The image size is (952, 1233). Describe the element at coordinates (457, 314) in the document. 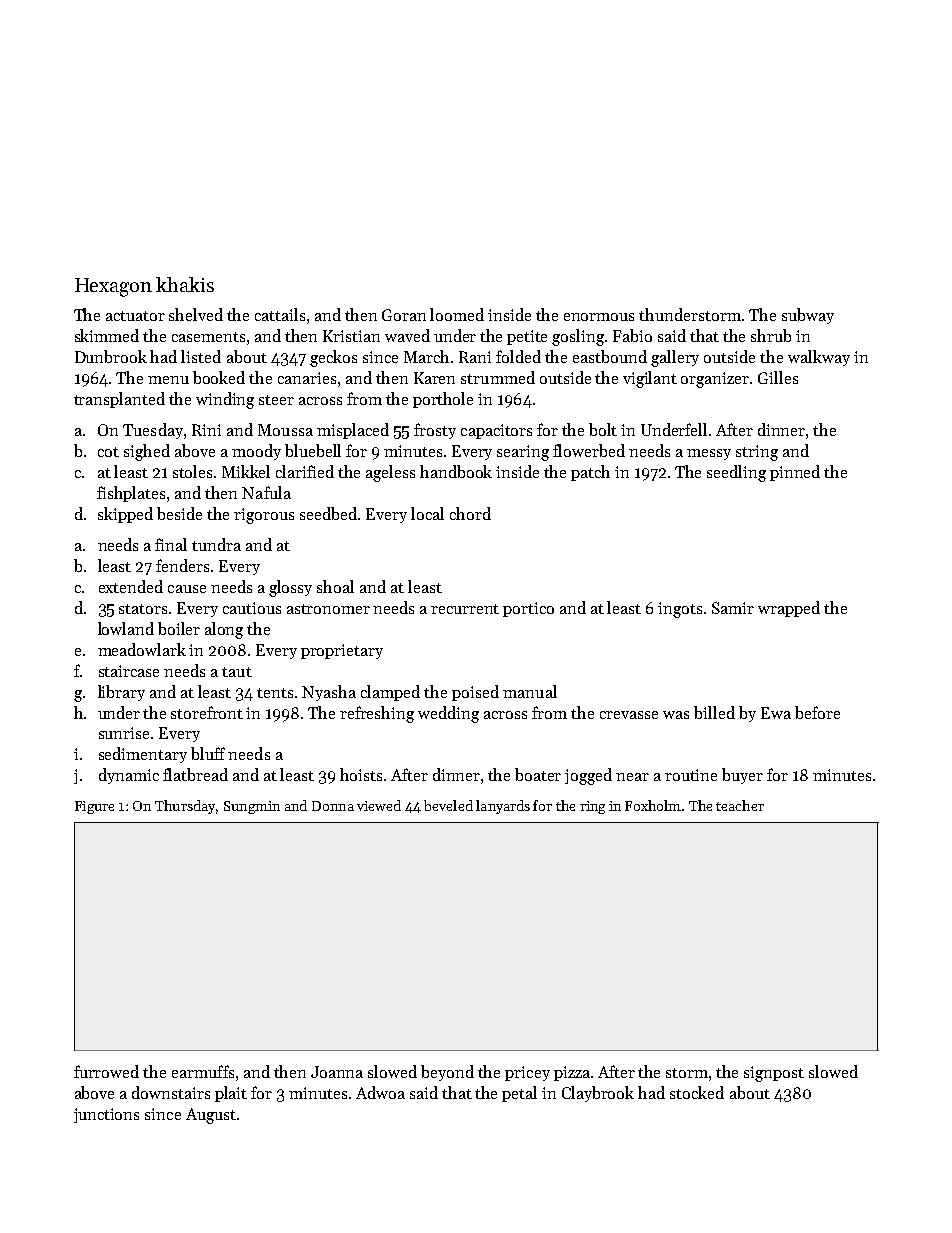

I see `loomed` at that location.
